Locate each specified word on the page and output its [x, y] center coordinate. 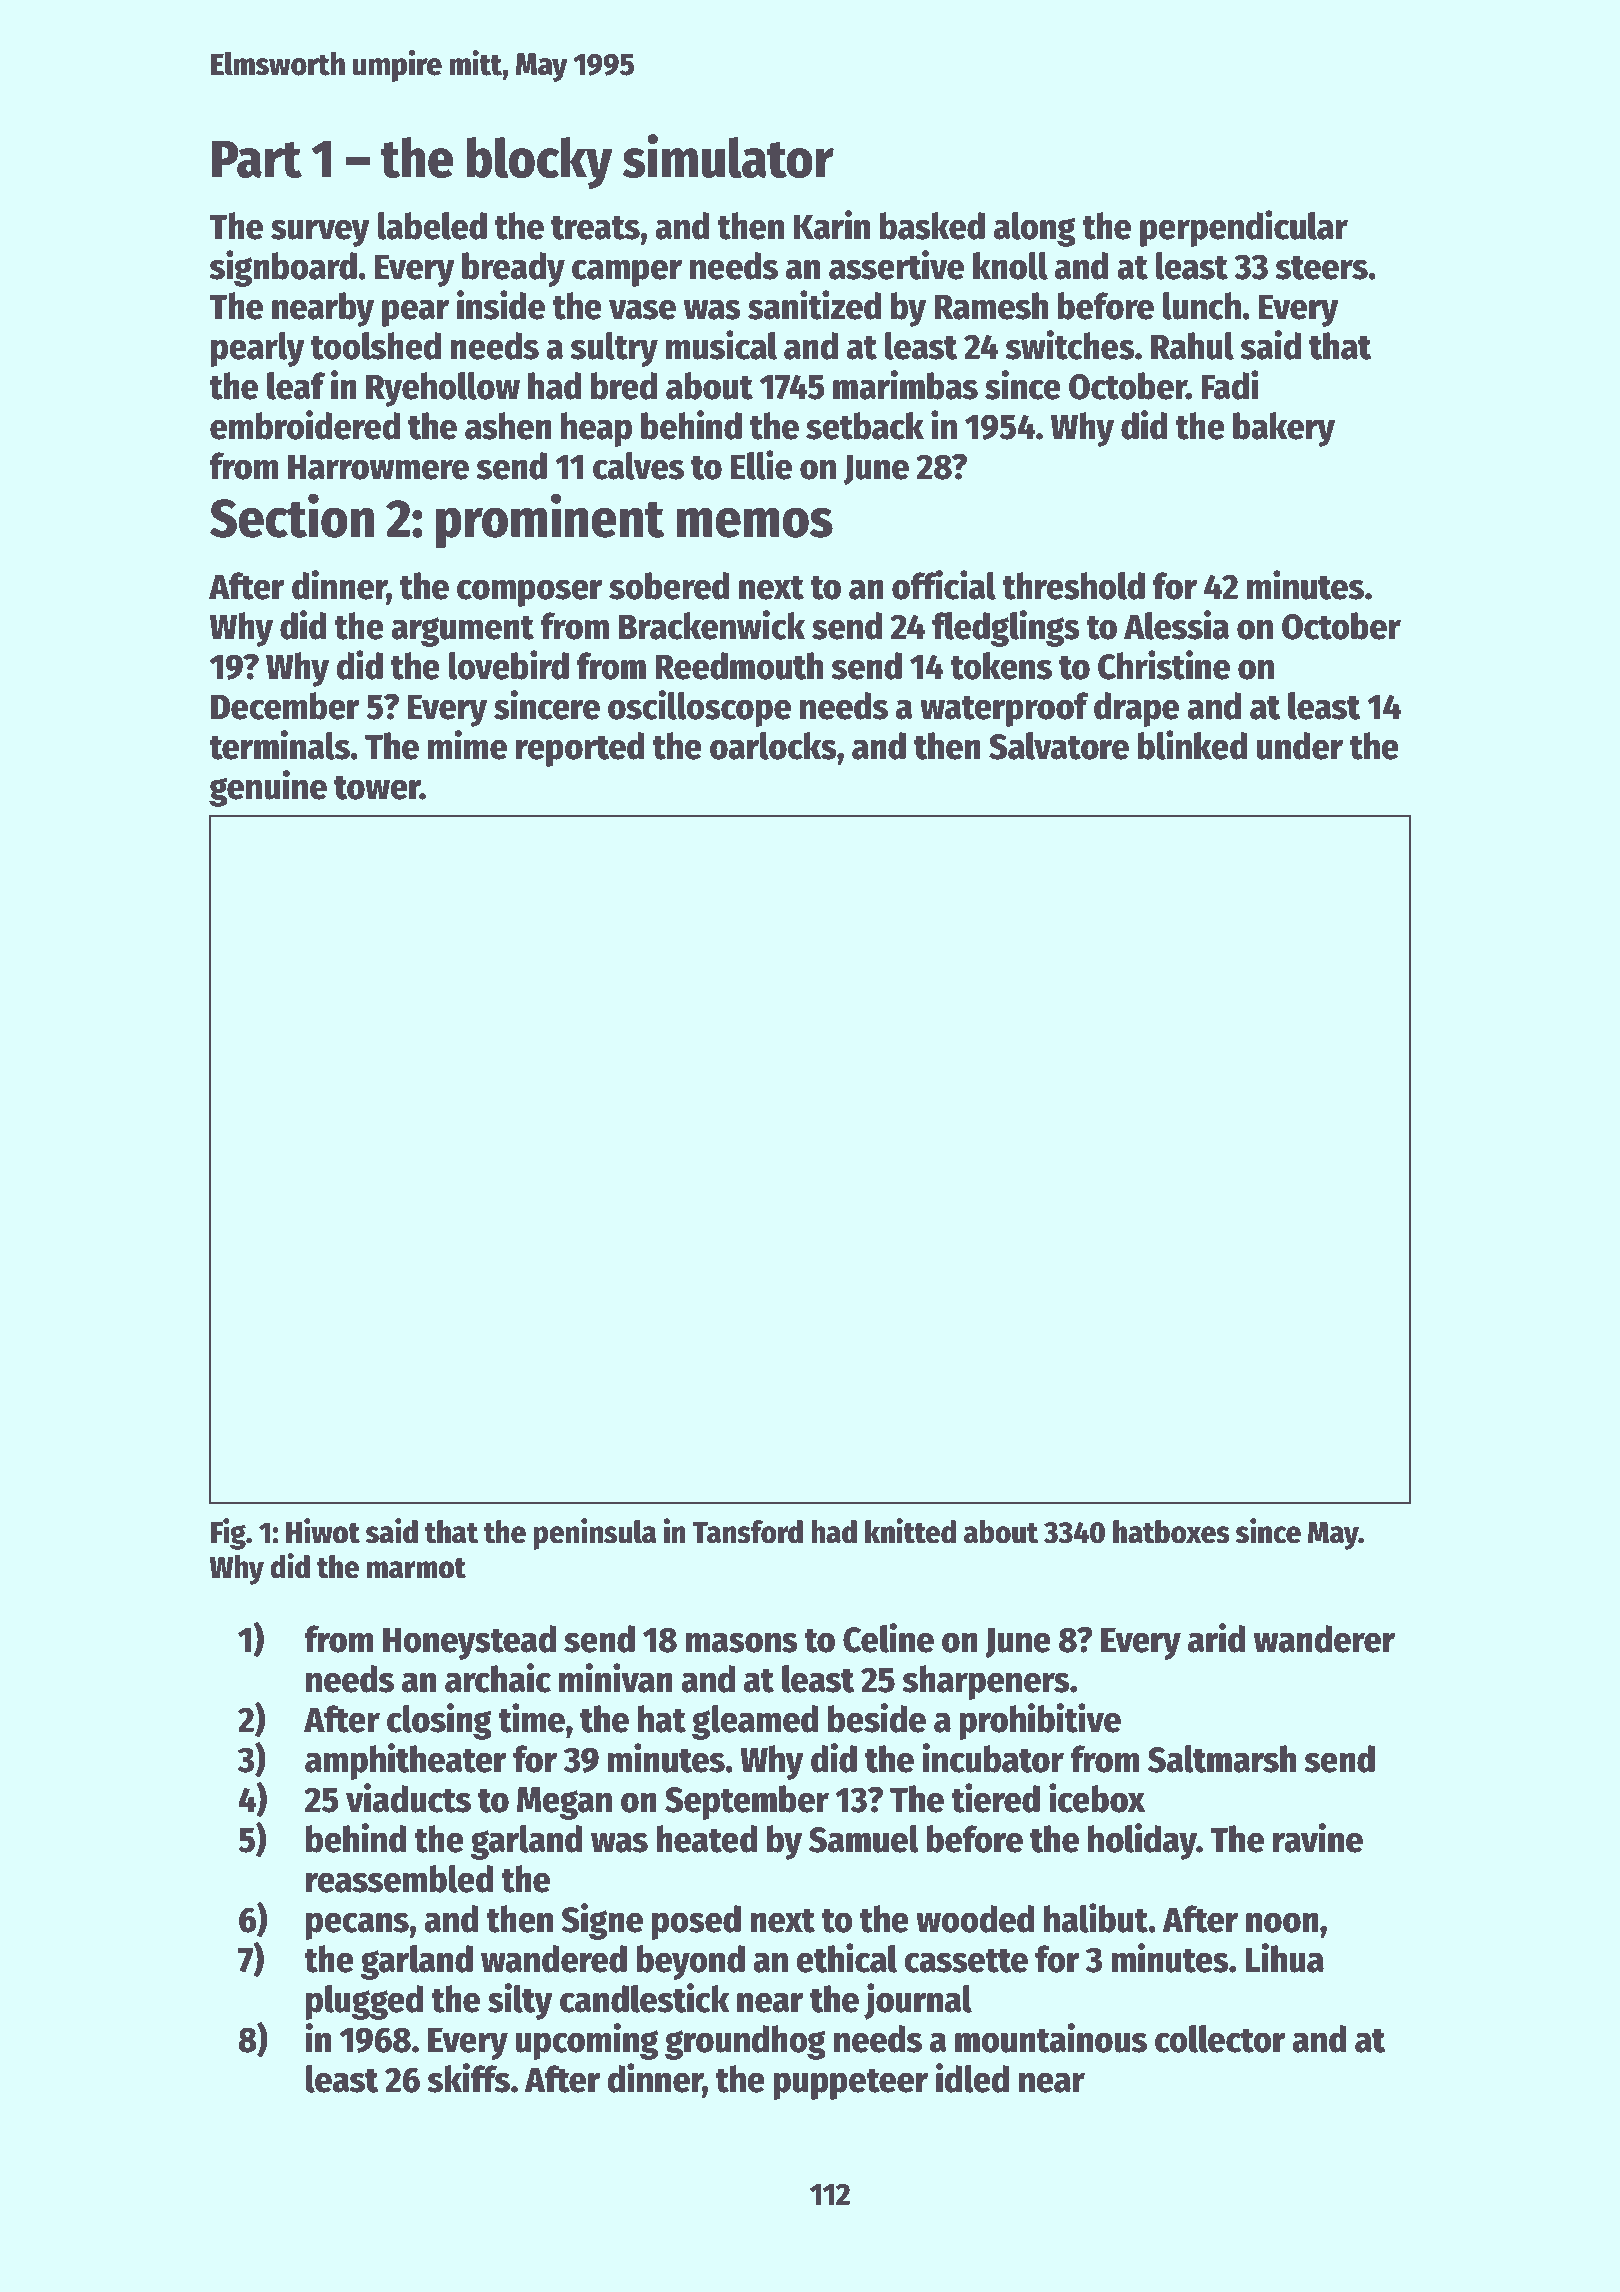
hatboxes [1171, 1532]
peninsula [594, 1534]
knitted [910, 1531]
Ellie [761, 465]
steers [1321, 267]
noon [1282, 1922]
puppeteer [850, 2084]
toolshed [376, 346]
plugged [364, 2002]
